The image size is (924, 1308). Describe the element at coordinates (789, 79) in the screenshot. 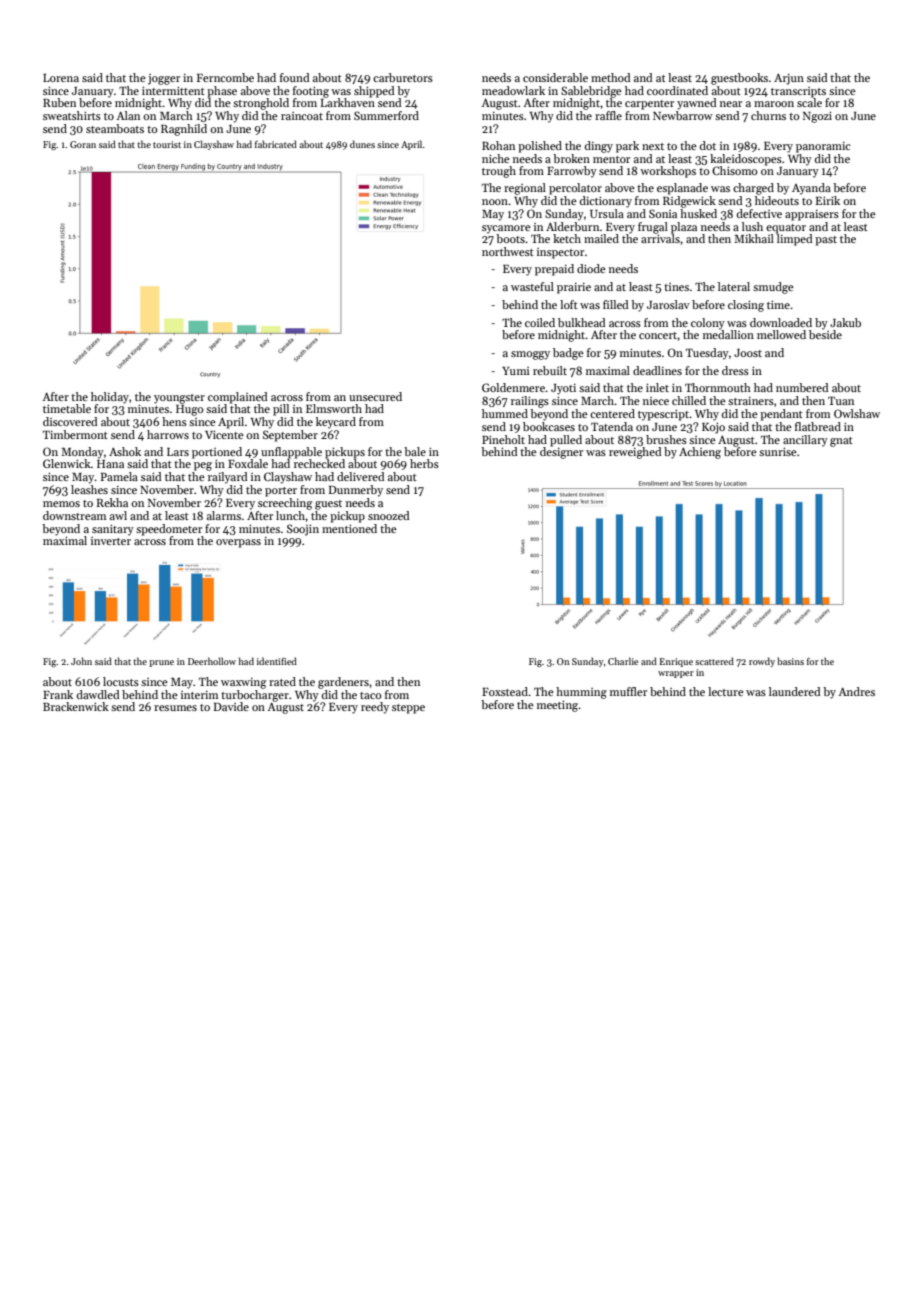

I see `Arjun` at that location.
